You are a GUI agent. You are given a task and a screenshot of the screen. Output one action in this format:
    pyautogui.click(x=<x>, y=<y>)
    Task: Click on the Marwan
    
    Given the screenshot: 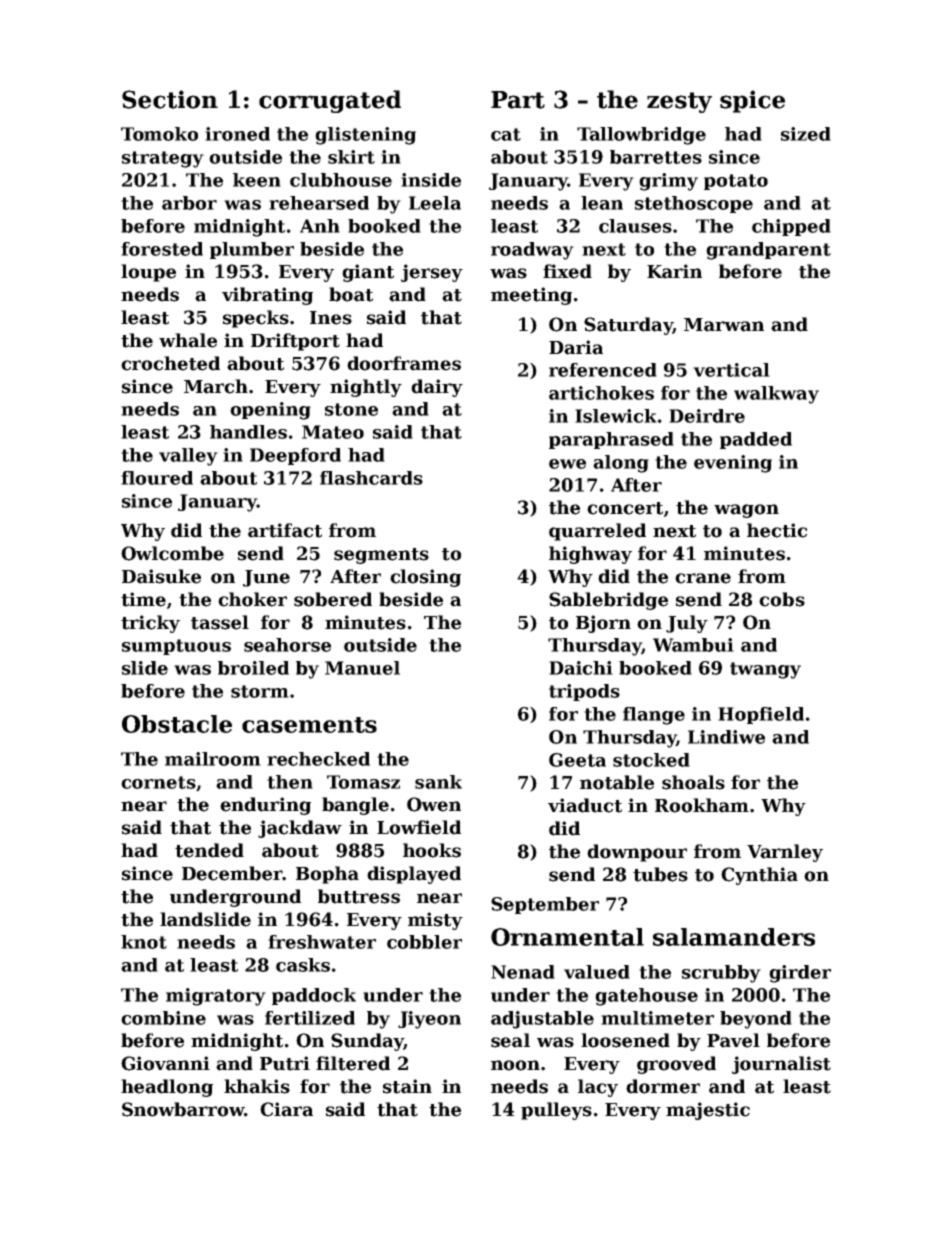 What is the action you would take?
    pyautogui.click(x=724, y=325)
